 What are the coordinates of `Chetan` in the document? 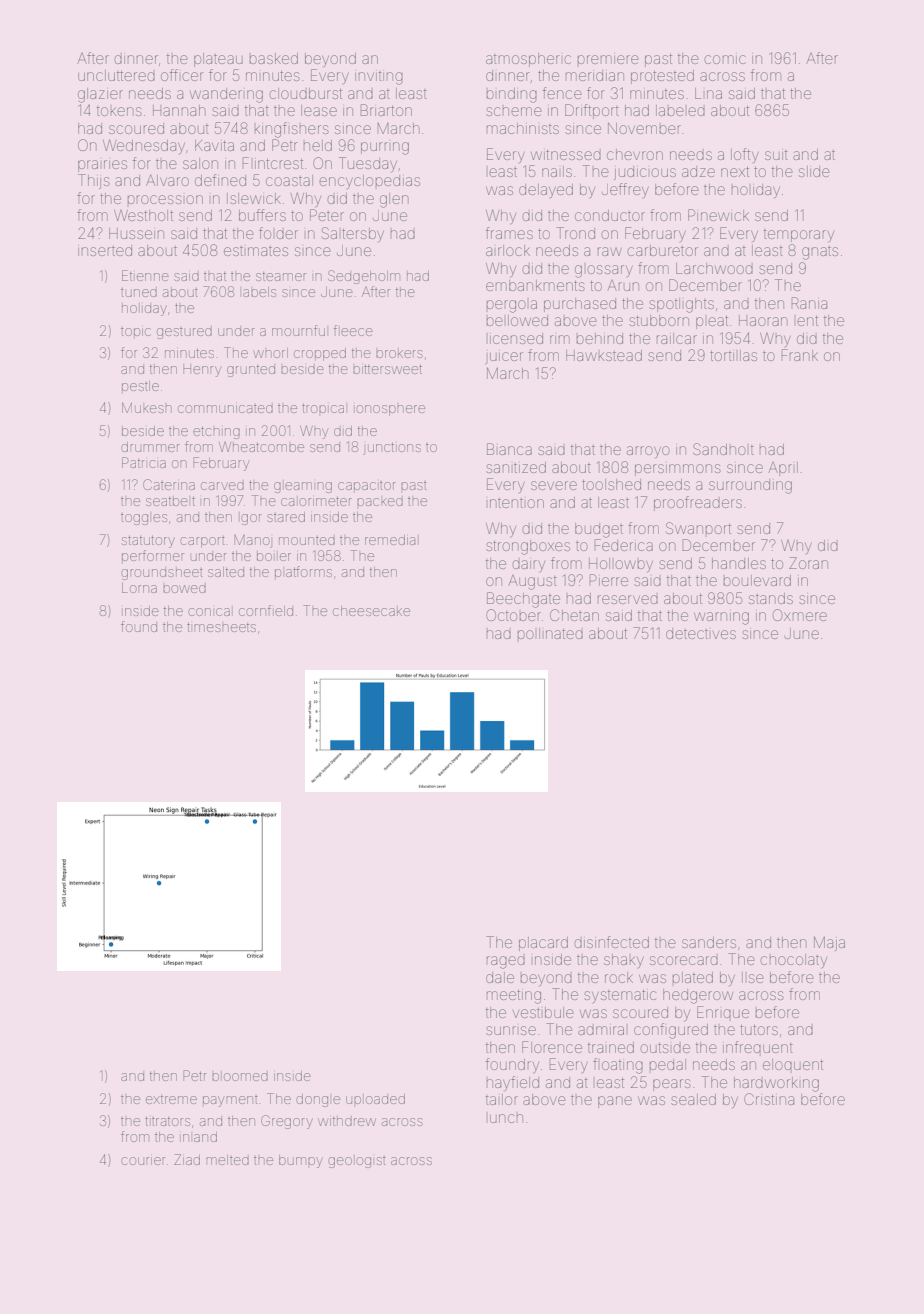 It's located at (574, 615).
